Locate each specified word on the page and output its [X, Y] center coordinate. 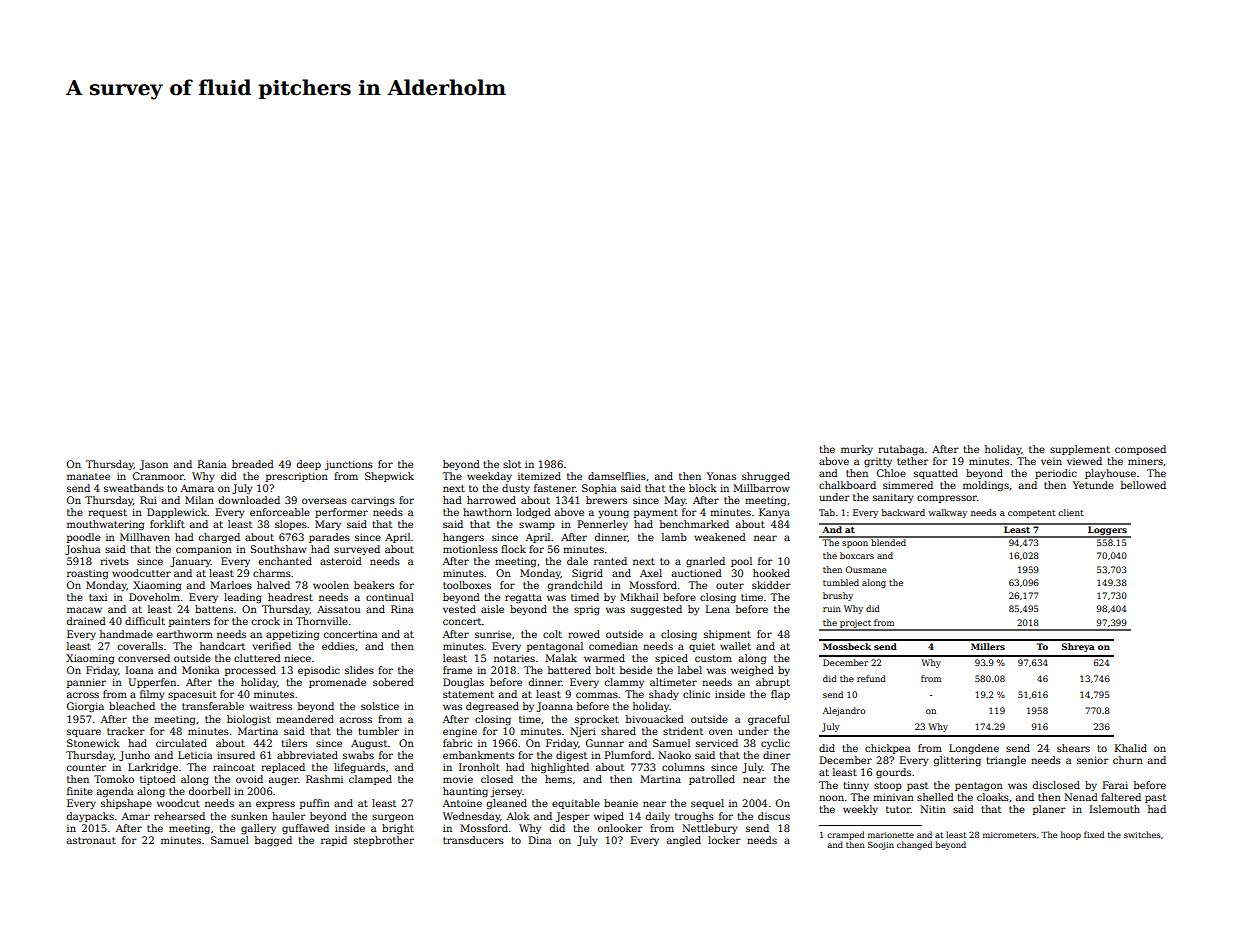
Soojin [881, 845]
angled [684, 841]
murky [857, 450]
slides [359, 670]
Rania [212, 464]
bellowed [1143, 485]
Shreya [1078, 647]
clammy [624, 683]
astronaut [91, 840]
